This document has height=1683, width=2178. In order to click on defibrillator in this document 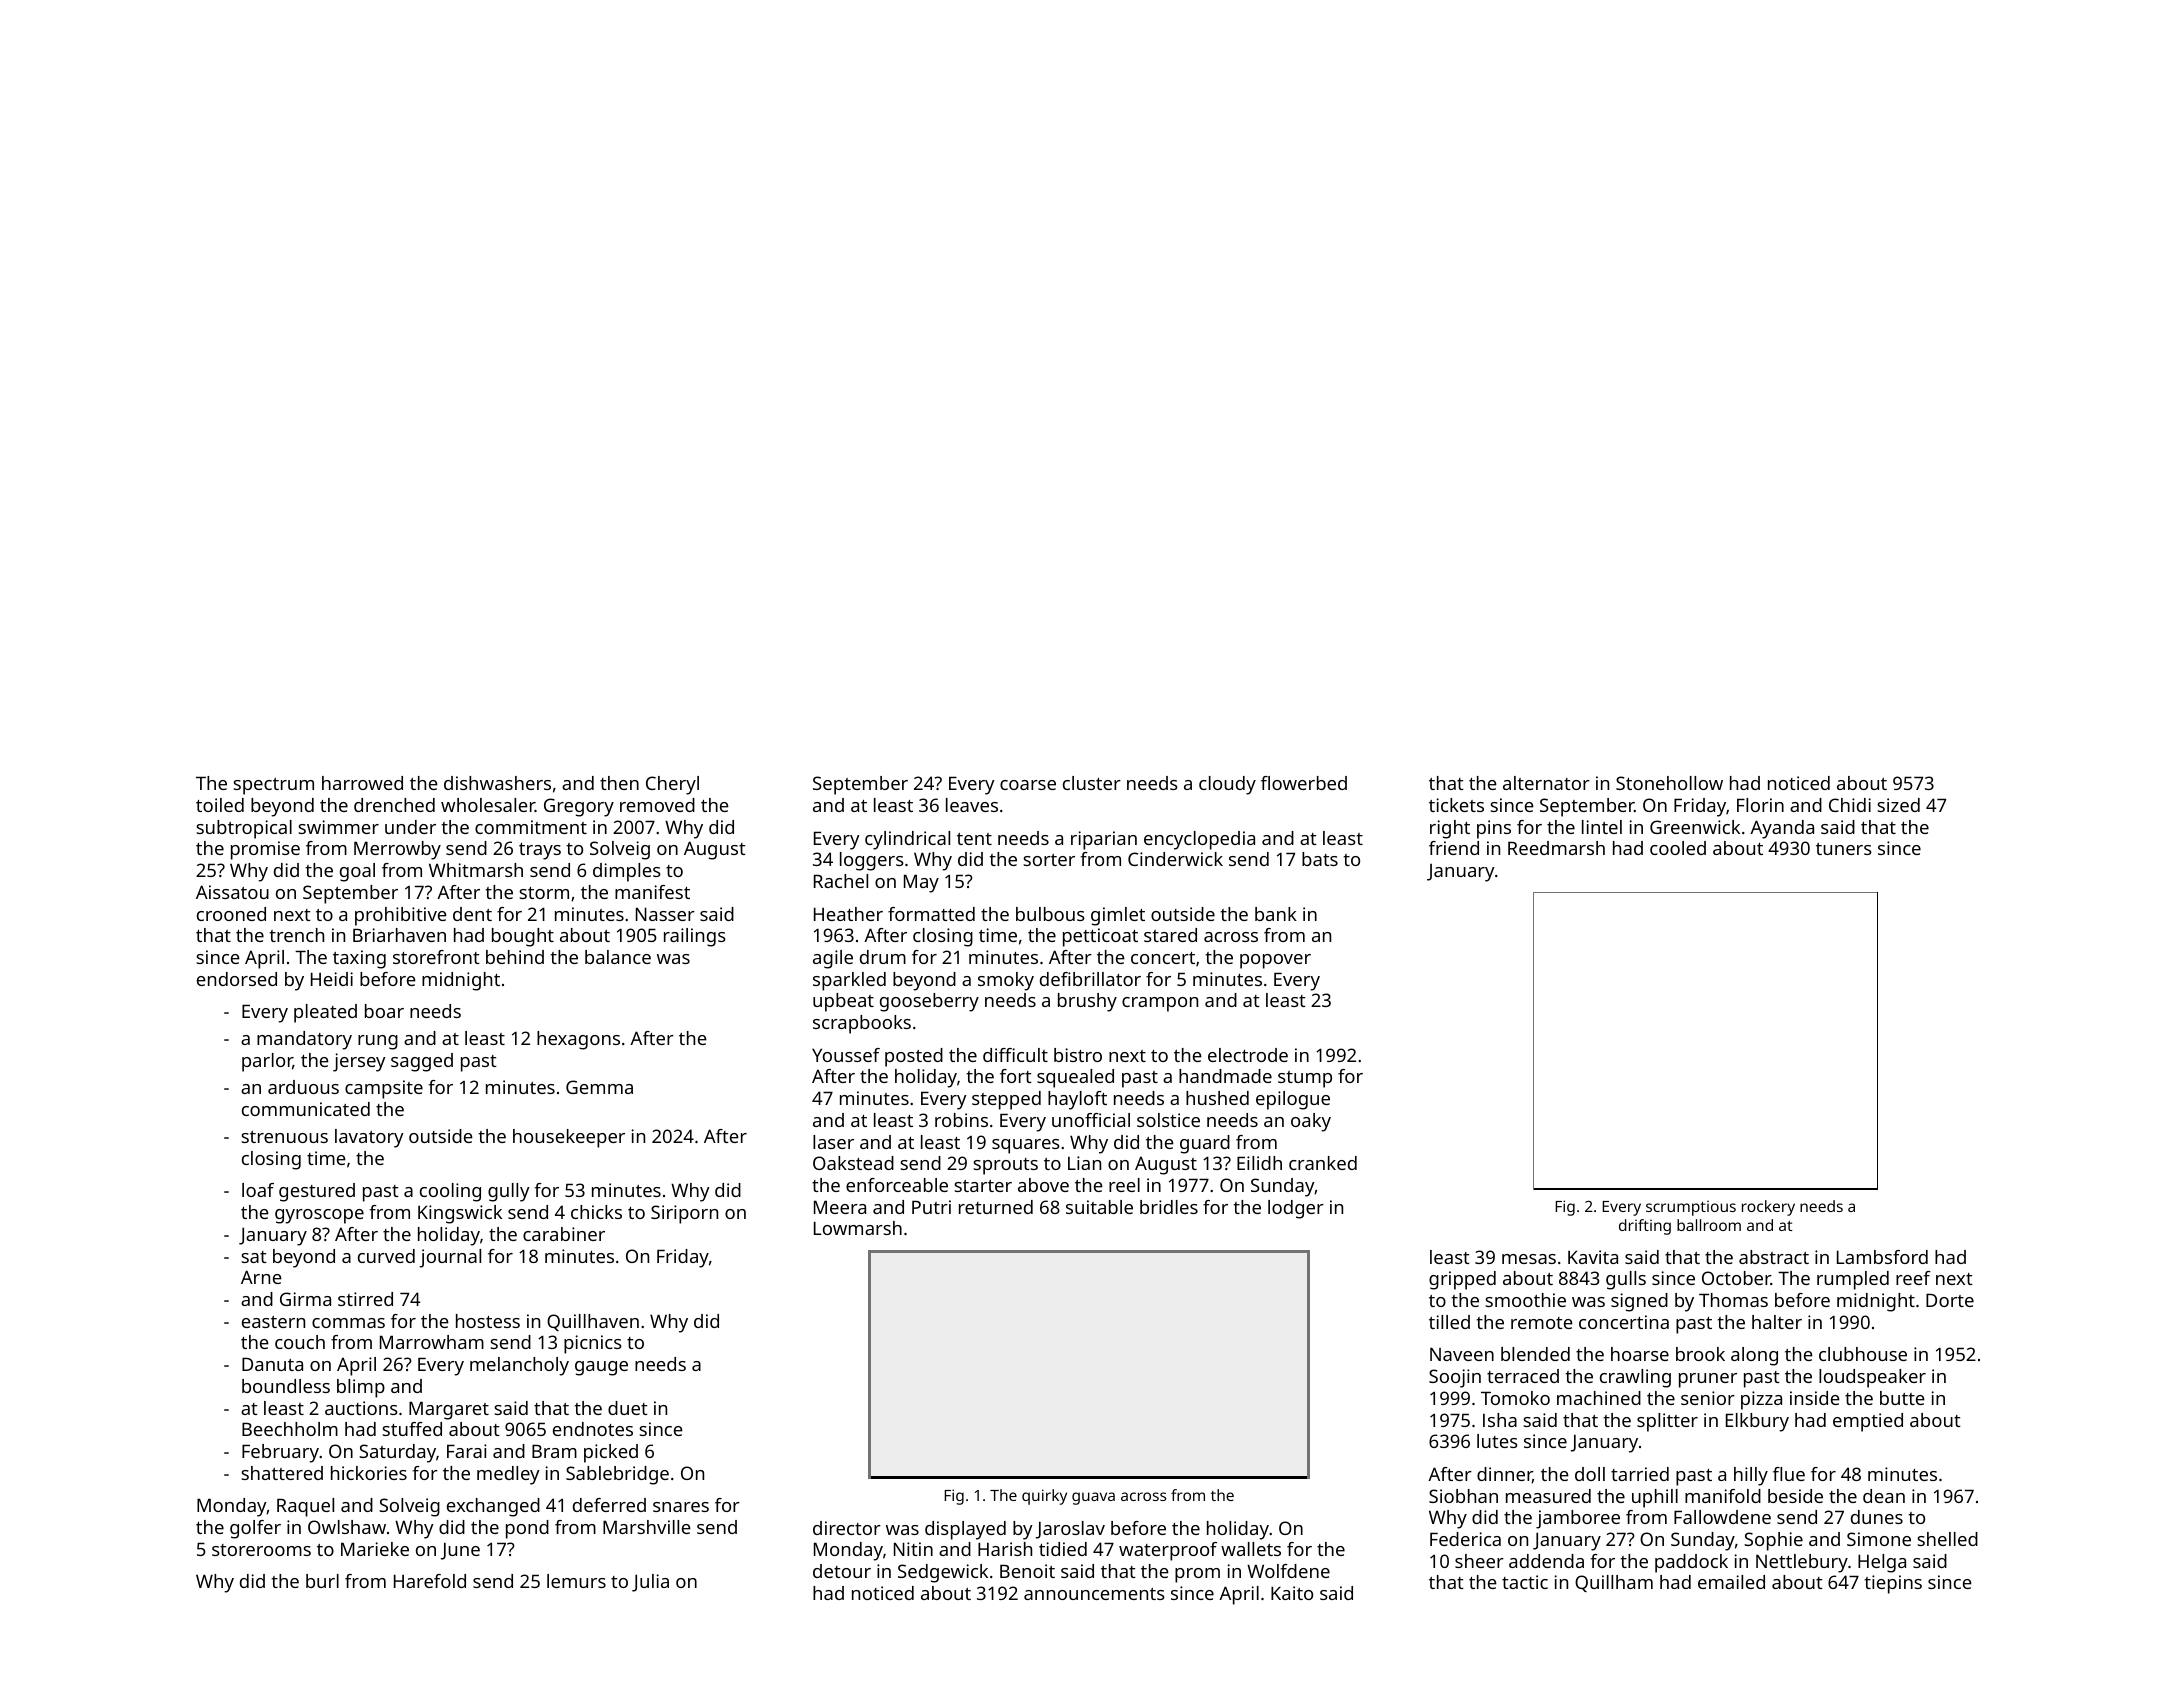, I will do `click(1090, 979)`.
